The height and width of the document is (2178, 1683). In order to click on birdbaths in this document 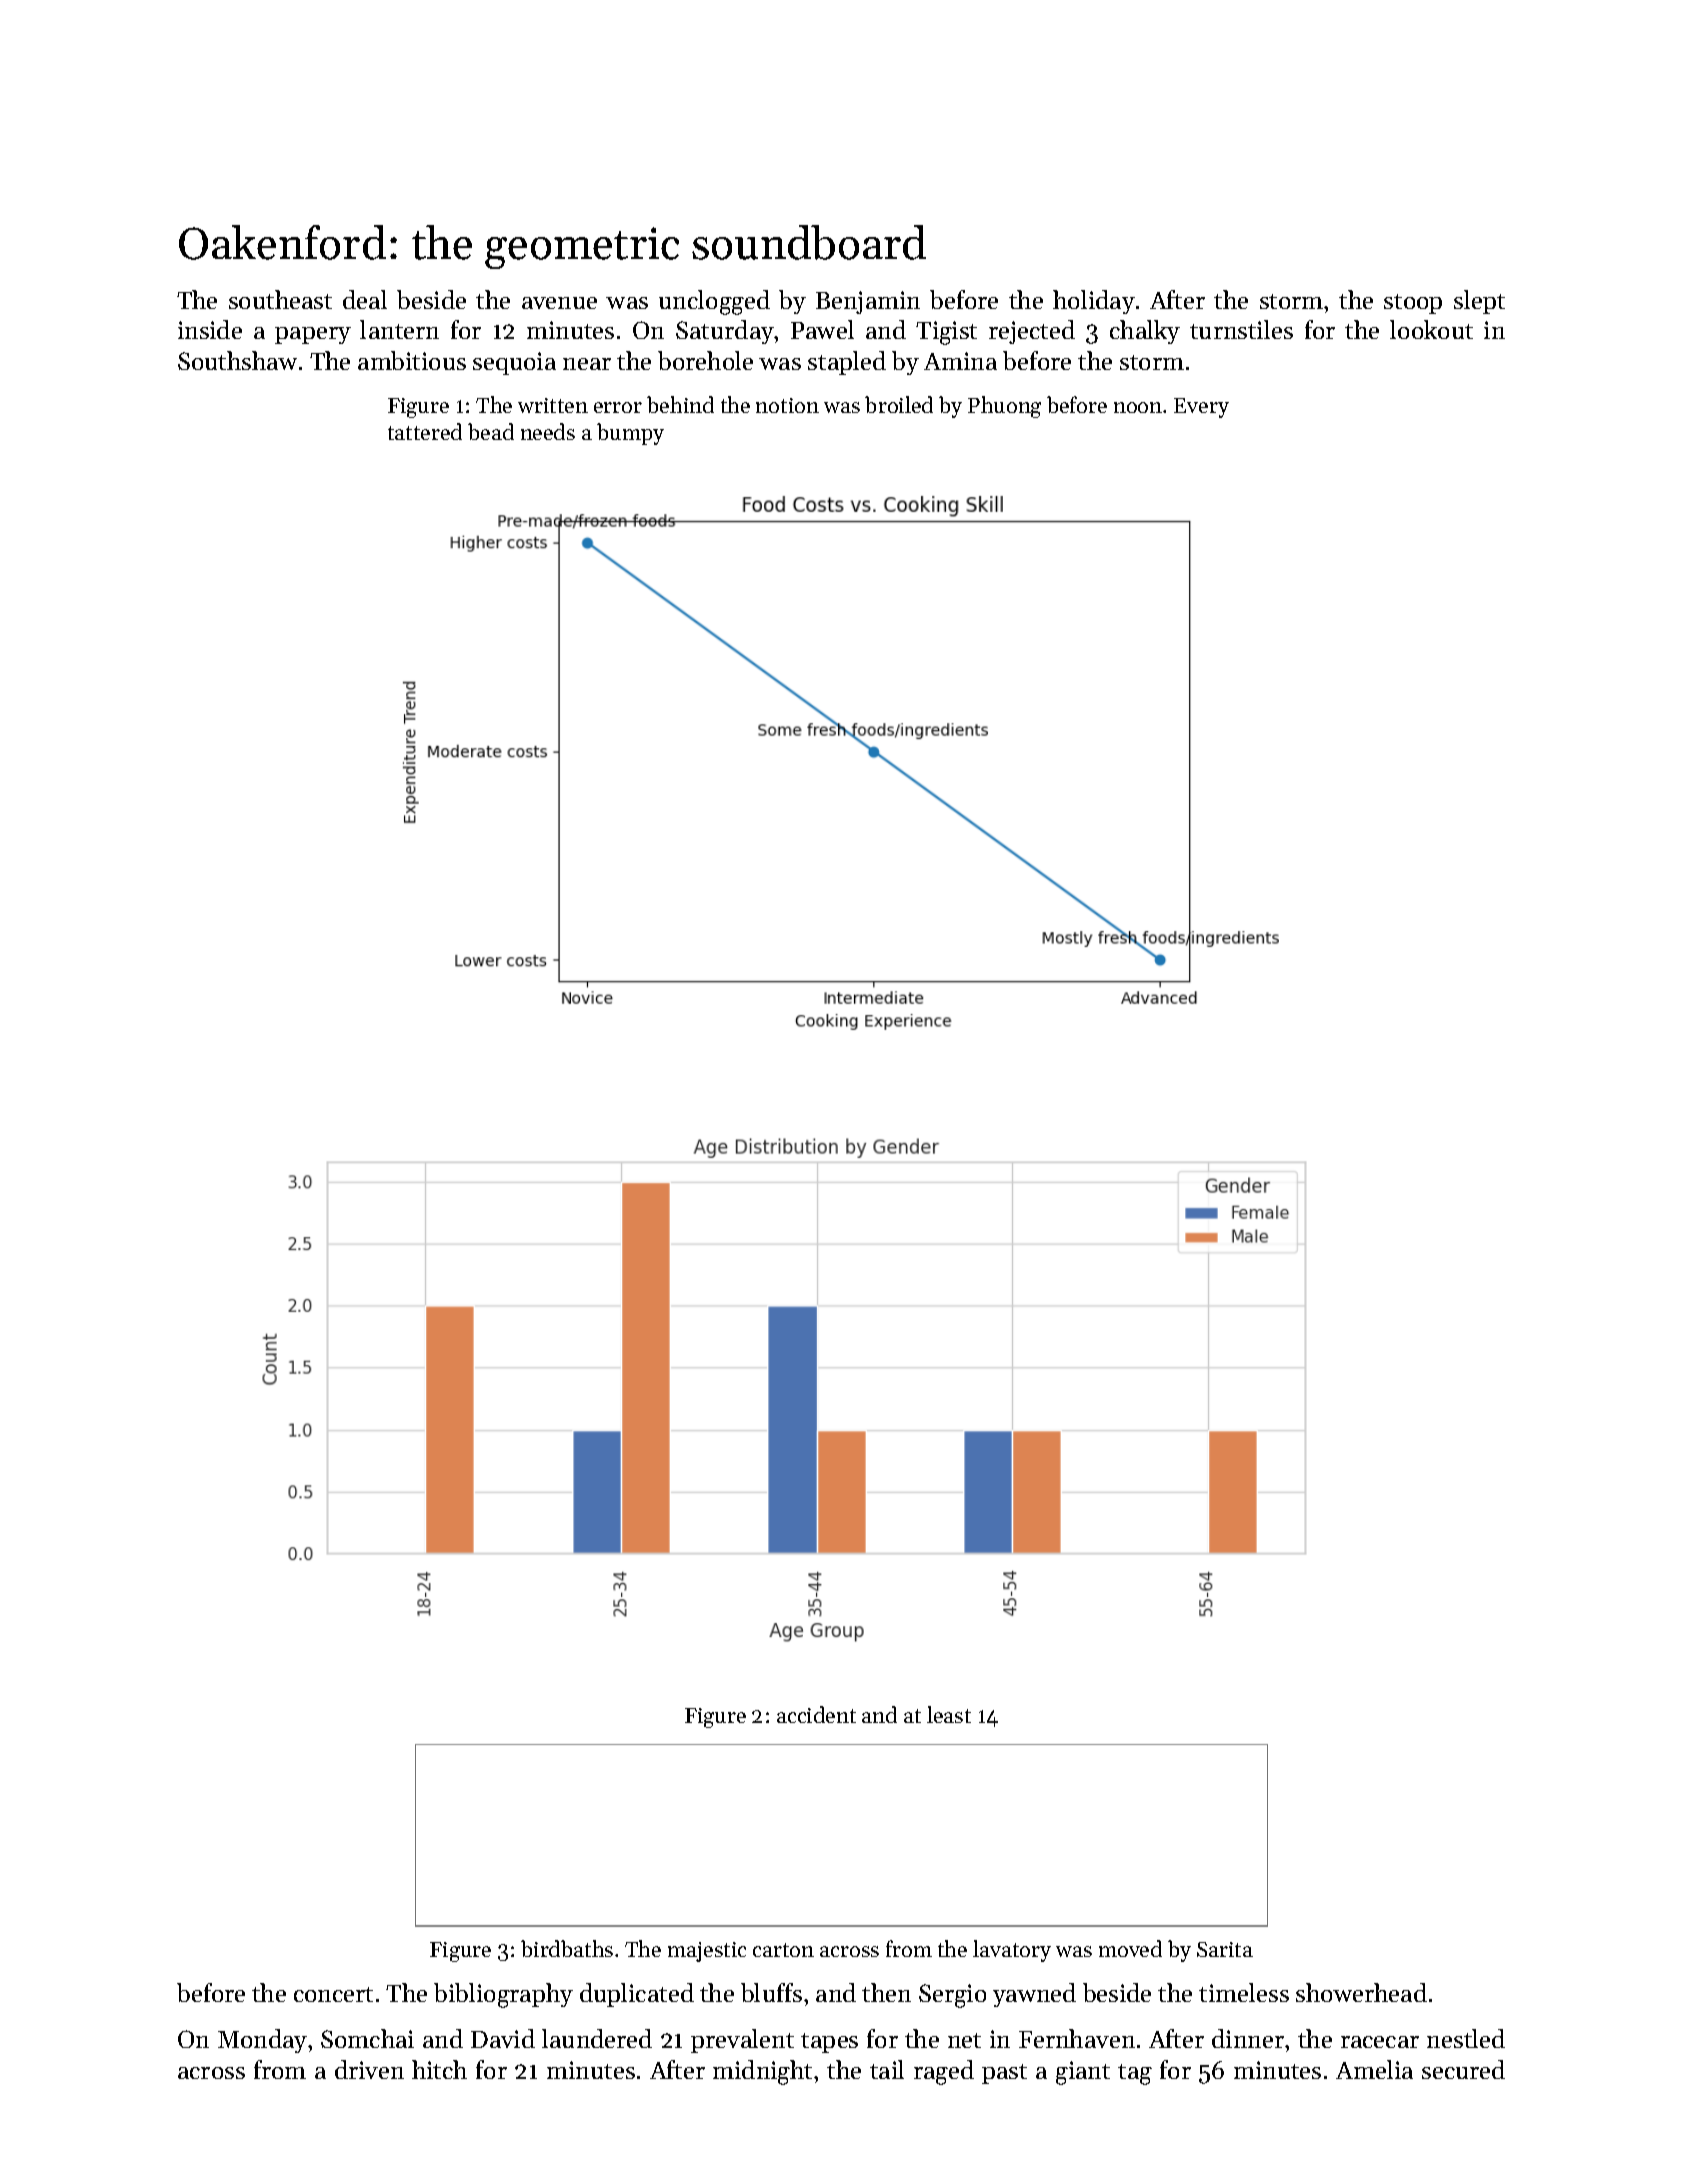, I will do `click(567, 1948)`.
